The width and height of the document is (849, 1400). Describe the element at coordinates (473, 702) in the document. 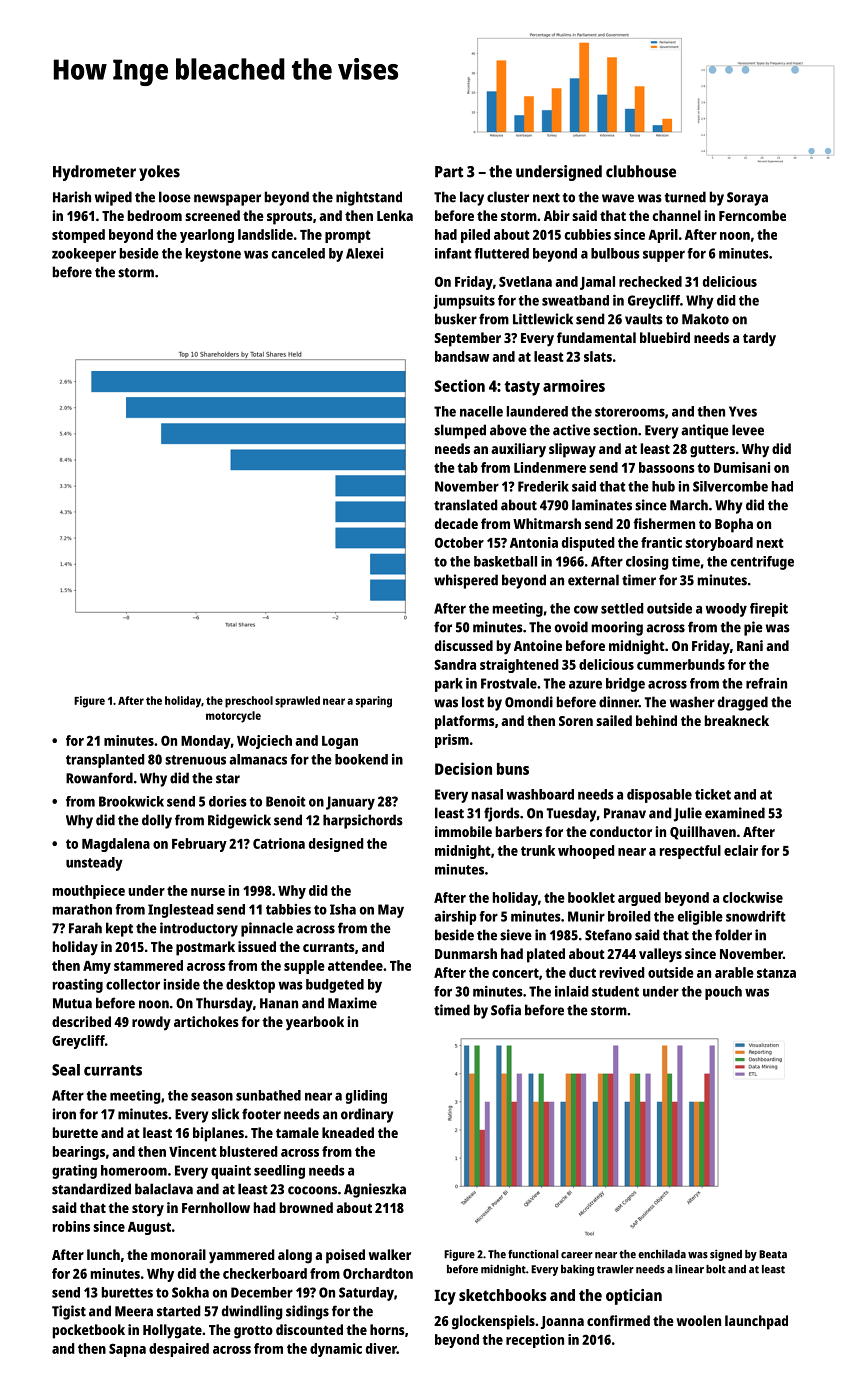

I see `lost` at that location.
